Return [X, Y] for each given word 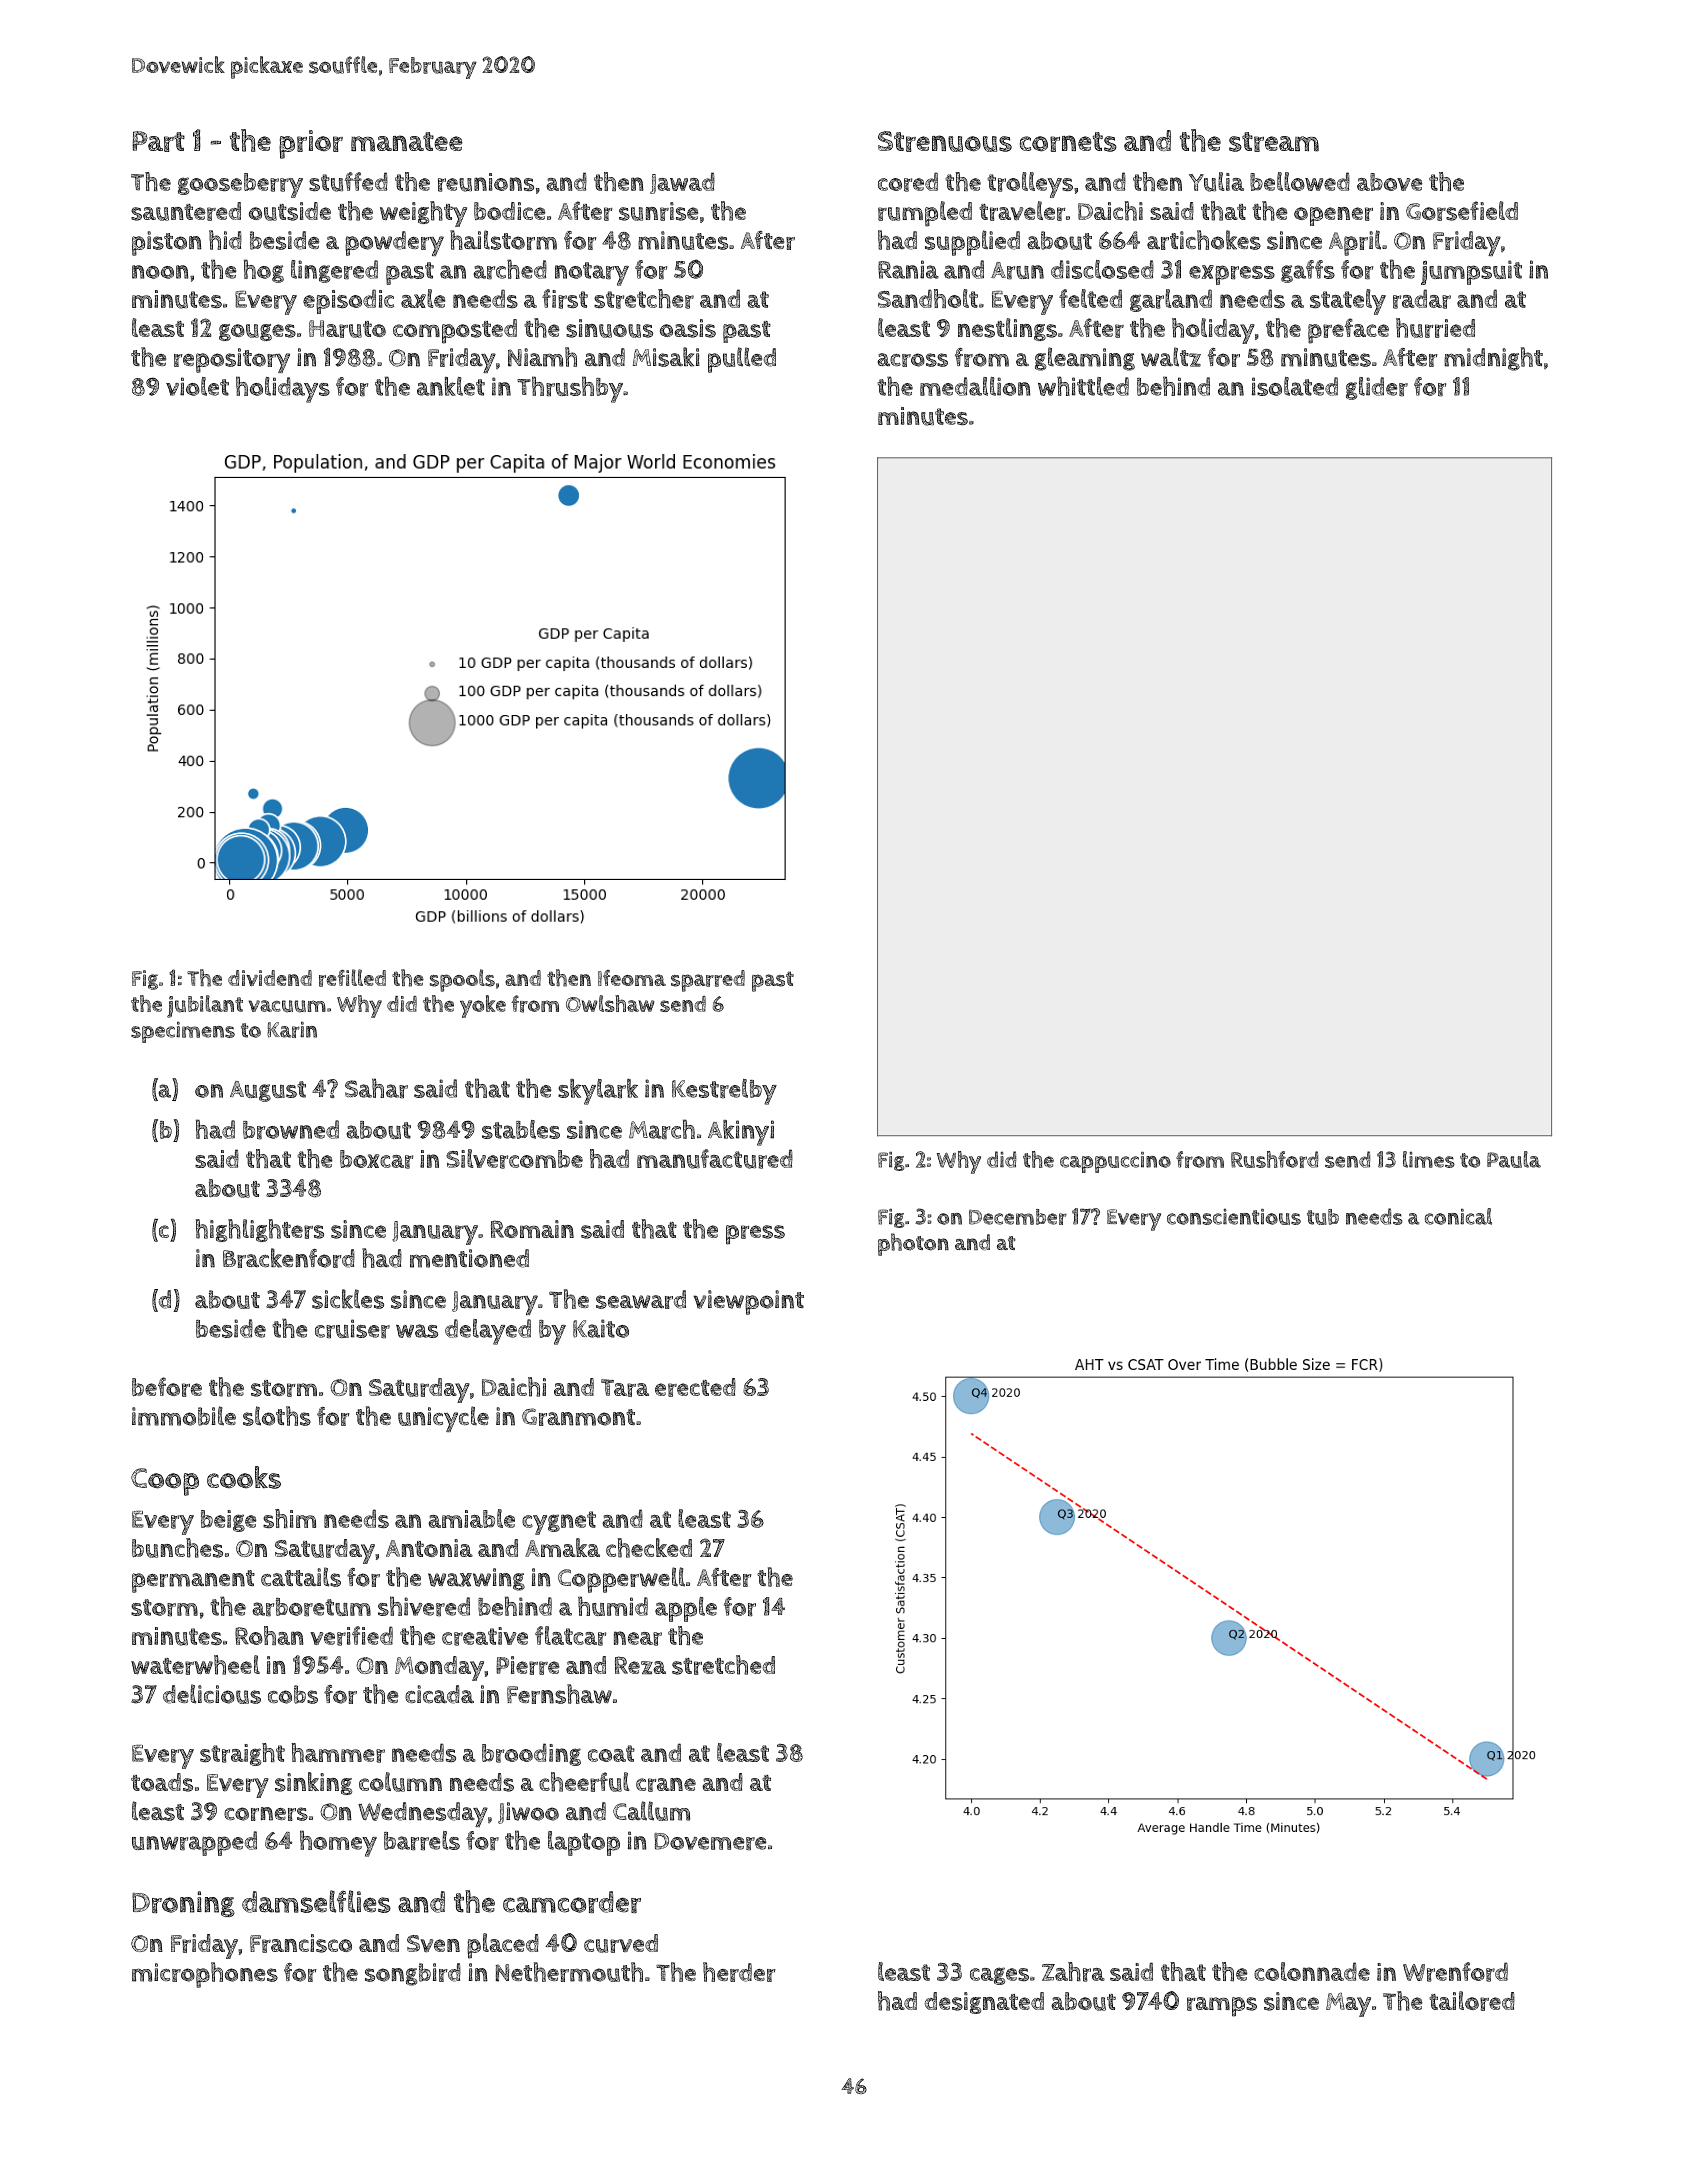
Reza [640, 1665]
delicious [212, 1694]
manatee [407, 142]
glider [1377, 388]
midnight [1493, 359]
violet [197, 386]
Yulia [1216, 182]
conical [1458, 1216]
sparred [708, 981]
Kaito [601, 1328]
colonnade [1312, 1971]
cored [908, 182]
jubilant [205, 1006]
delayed [488, 1332]
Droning [183, 1904]
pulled [742, 360]
